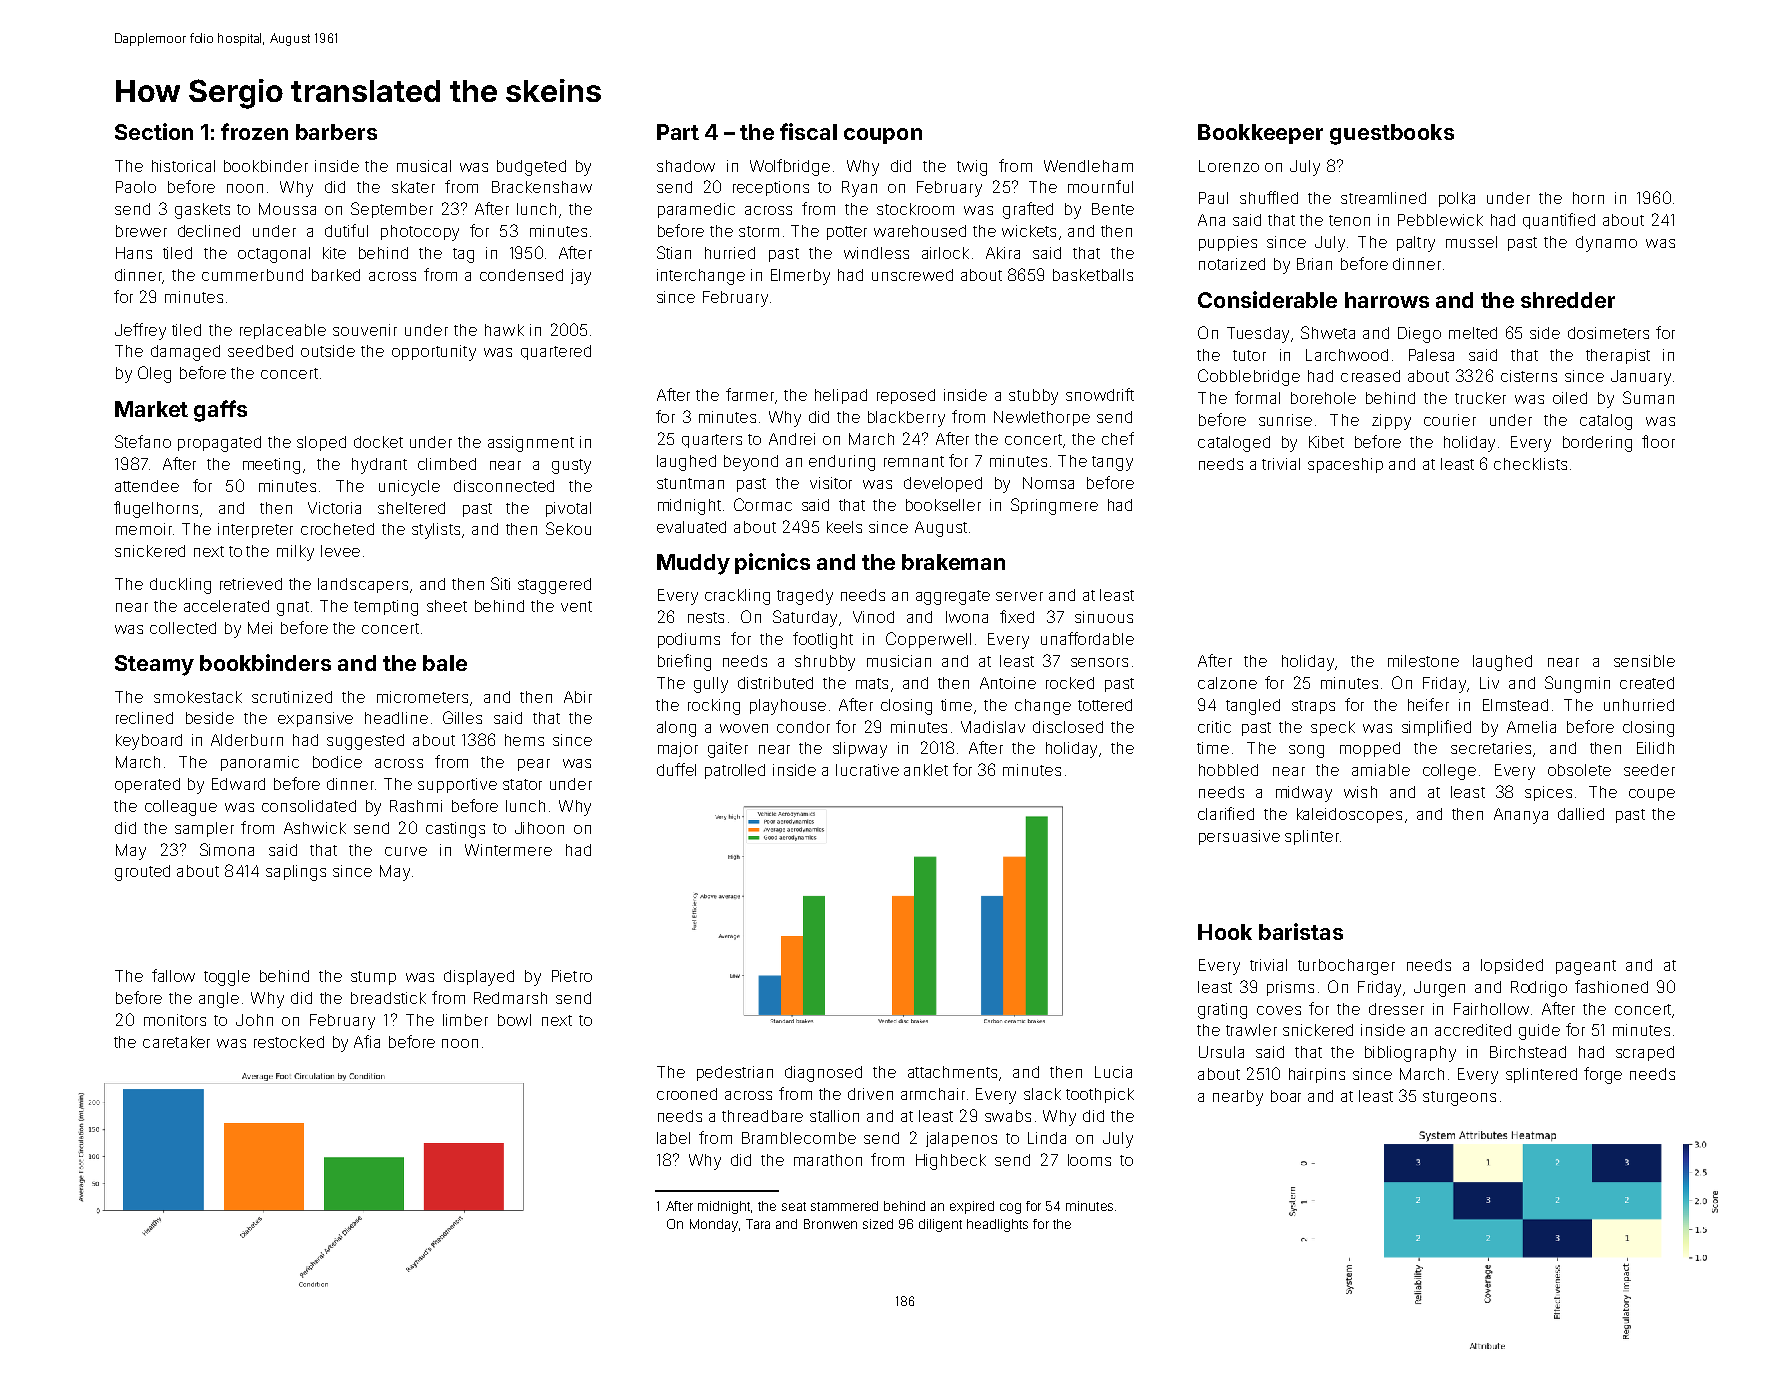 The width and height of the image is (1790, 1383). Describe the element at coordinates (808, 131) in the image. I see `fiscal` at that location.
